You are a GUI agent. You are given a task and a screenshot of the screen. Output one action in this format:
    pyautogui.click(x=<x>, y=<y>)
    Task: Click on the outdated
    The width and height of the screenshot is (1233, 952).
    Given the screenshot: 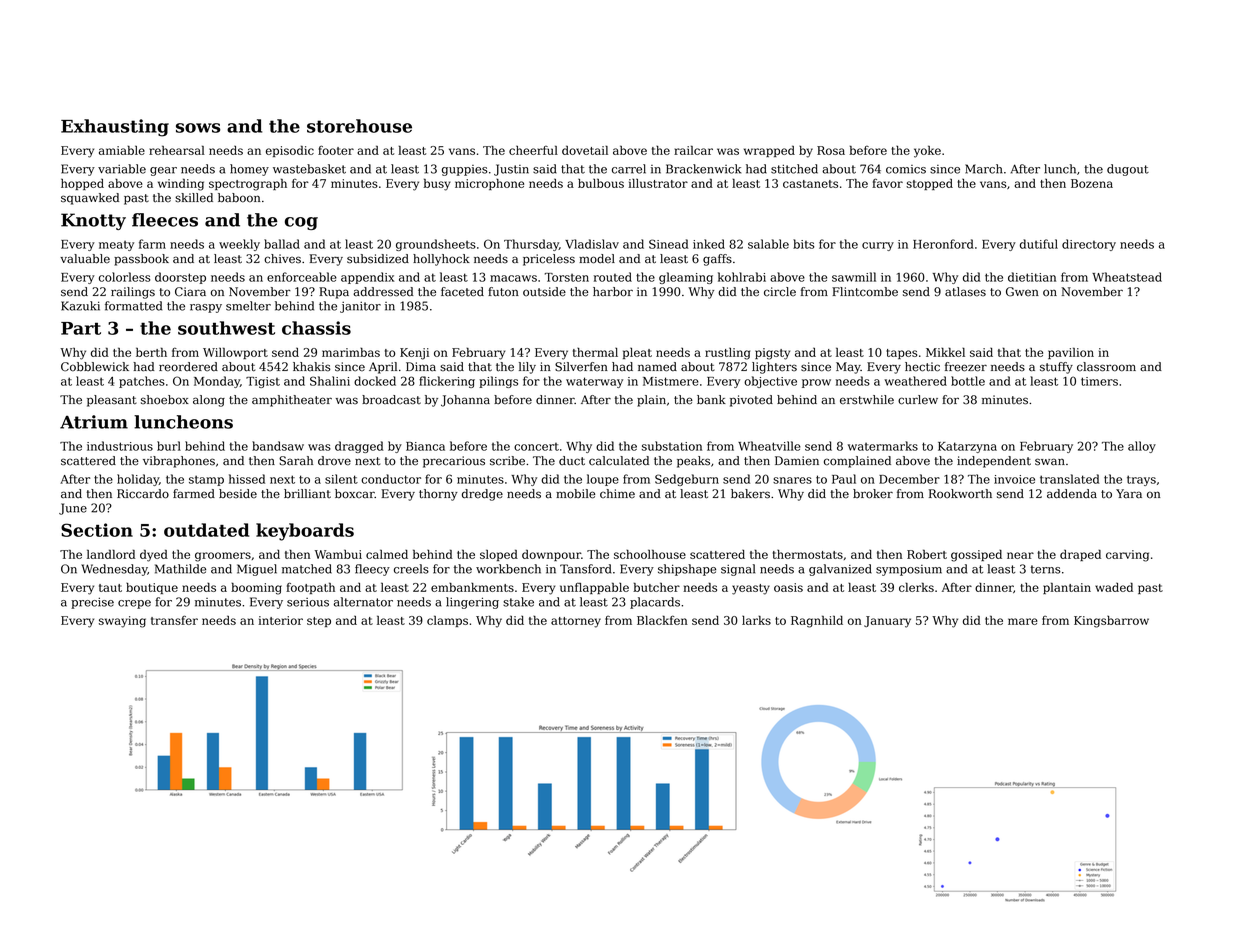 What is the action you would take?
    pyautogui.click(x=206, y=530)
